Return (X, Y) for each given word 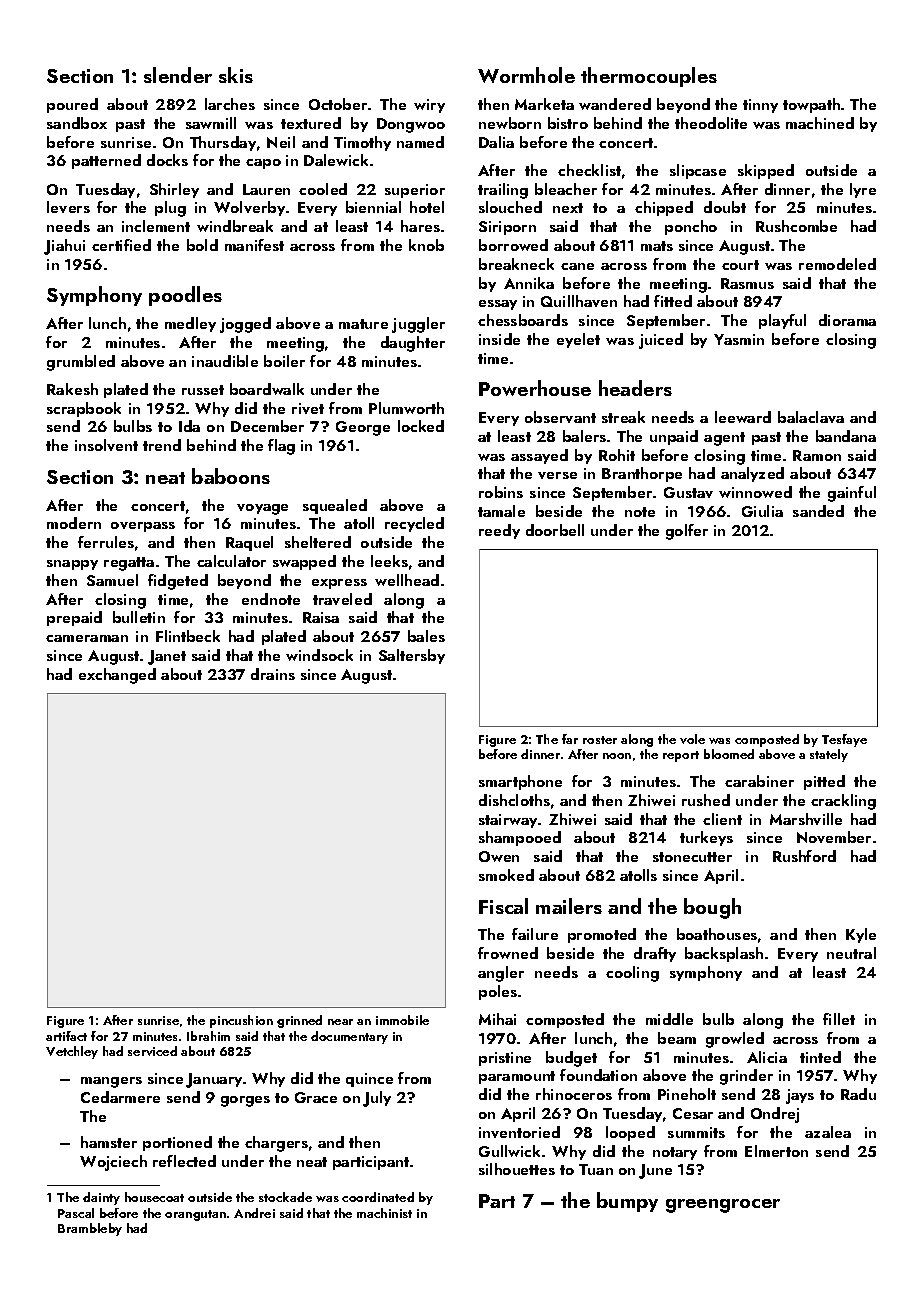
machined (820, 123)
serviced (152, 1051)
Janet (167, 657)
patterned (106, 161)
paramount (517, 1077)
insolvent (106, 445)
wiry (429, 106)
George (363, 428)
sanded (818, 511)
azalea (828, 1132)
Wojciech (113, 1163)
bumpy (627, 1202)
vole (692, 739)
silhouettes (517, 1169)
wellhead (407, 580)
